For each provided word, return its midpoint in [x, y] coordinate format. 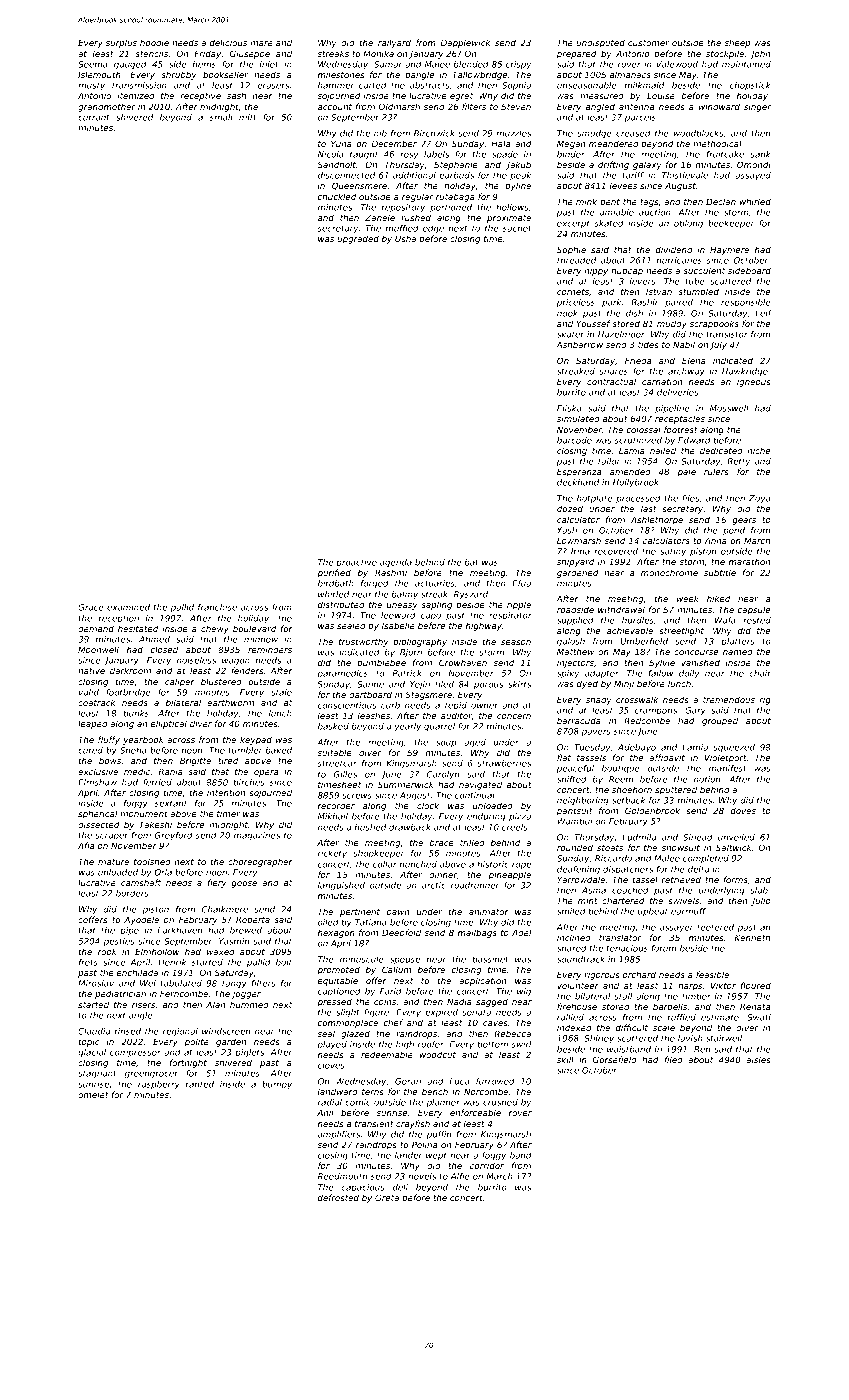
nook [567, 313]
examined [128, 607]
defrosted [338, 1197]
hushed [370, 827]
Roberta [253, 919]
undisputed [600, 43]
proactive [356, 563]
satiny [673, 552]
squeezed [734, 748]
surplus [121, 43]
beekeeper [731, 224]
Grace [91, 607]
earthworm [230, 702]
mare [261, 43]
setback [628, 800]
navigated [480, 785]
